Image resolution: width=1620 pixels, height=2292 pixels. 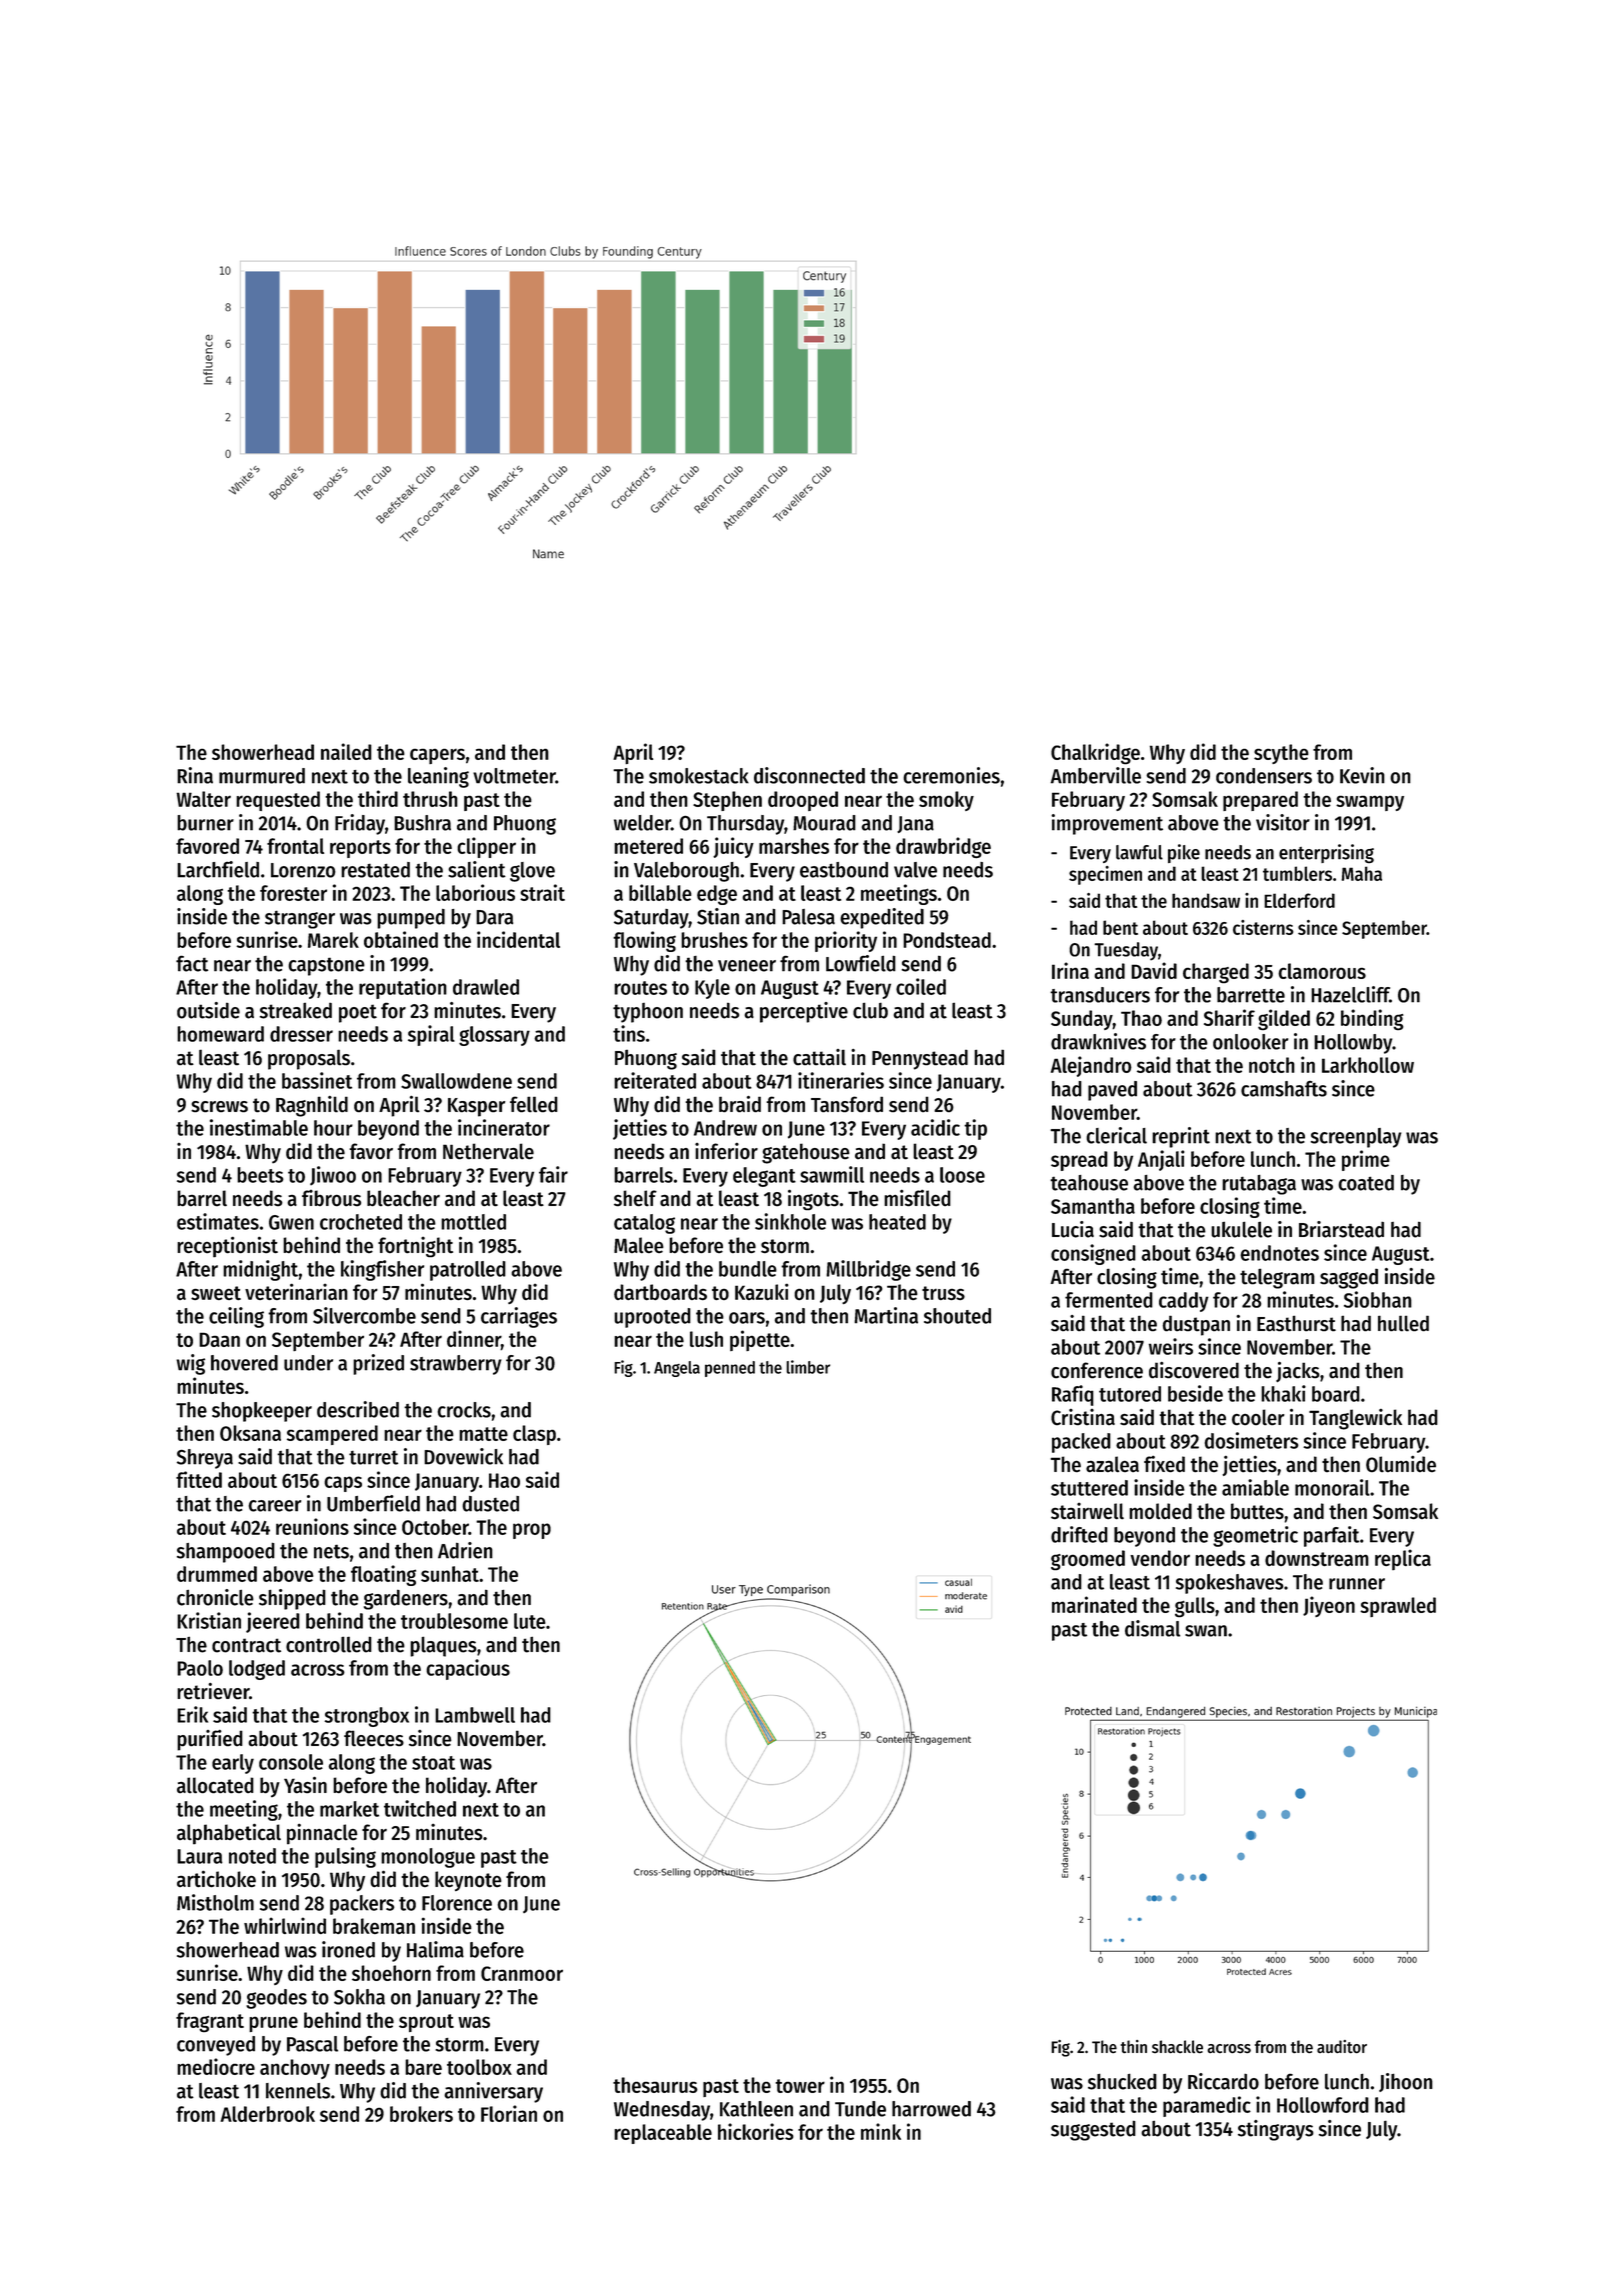 What do you see at coordinates (1362, 775) in the document?
I see `Kevin` at bounding box center [1362, 775].
